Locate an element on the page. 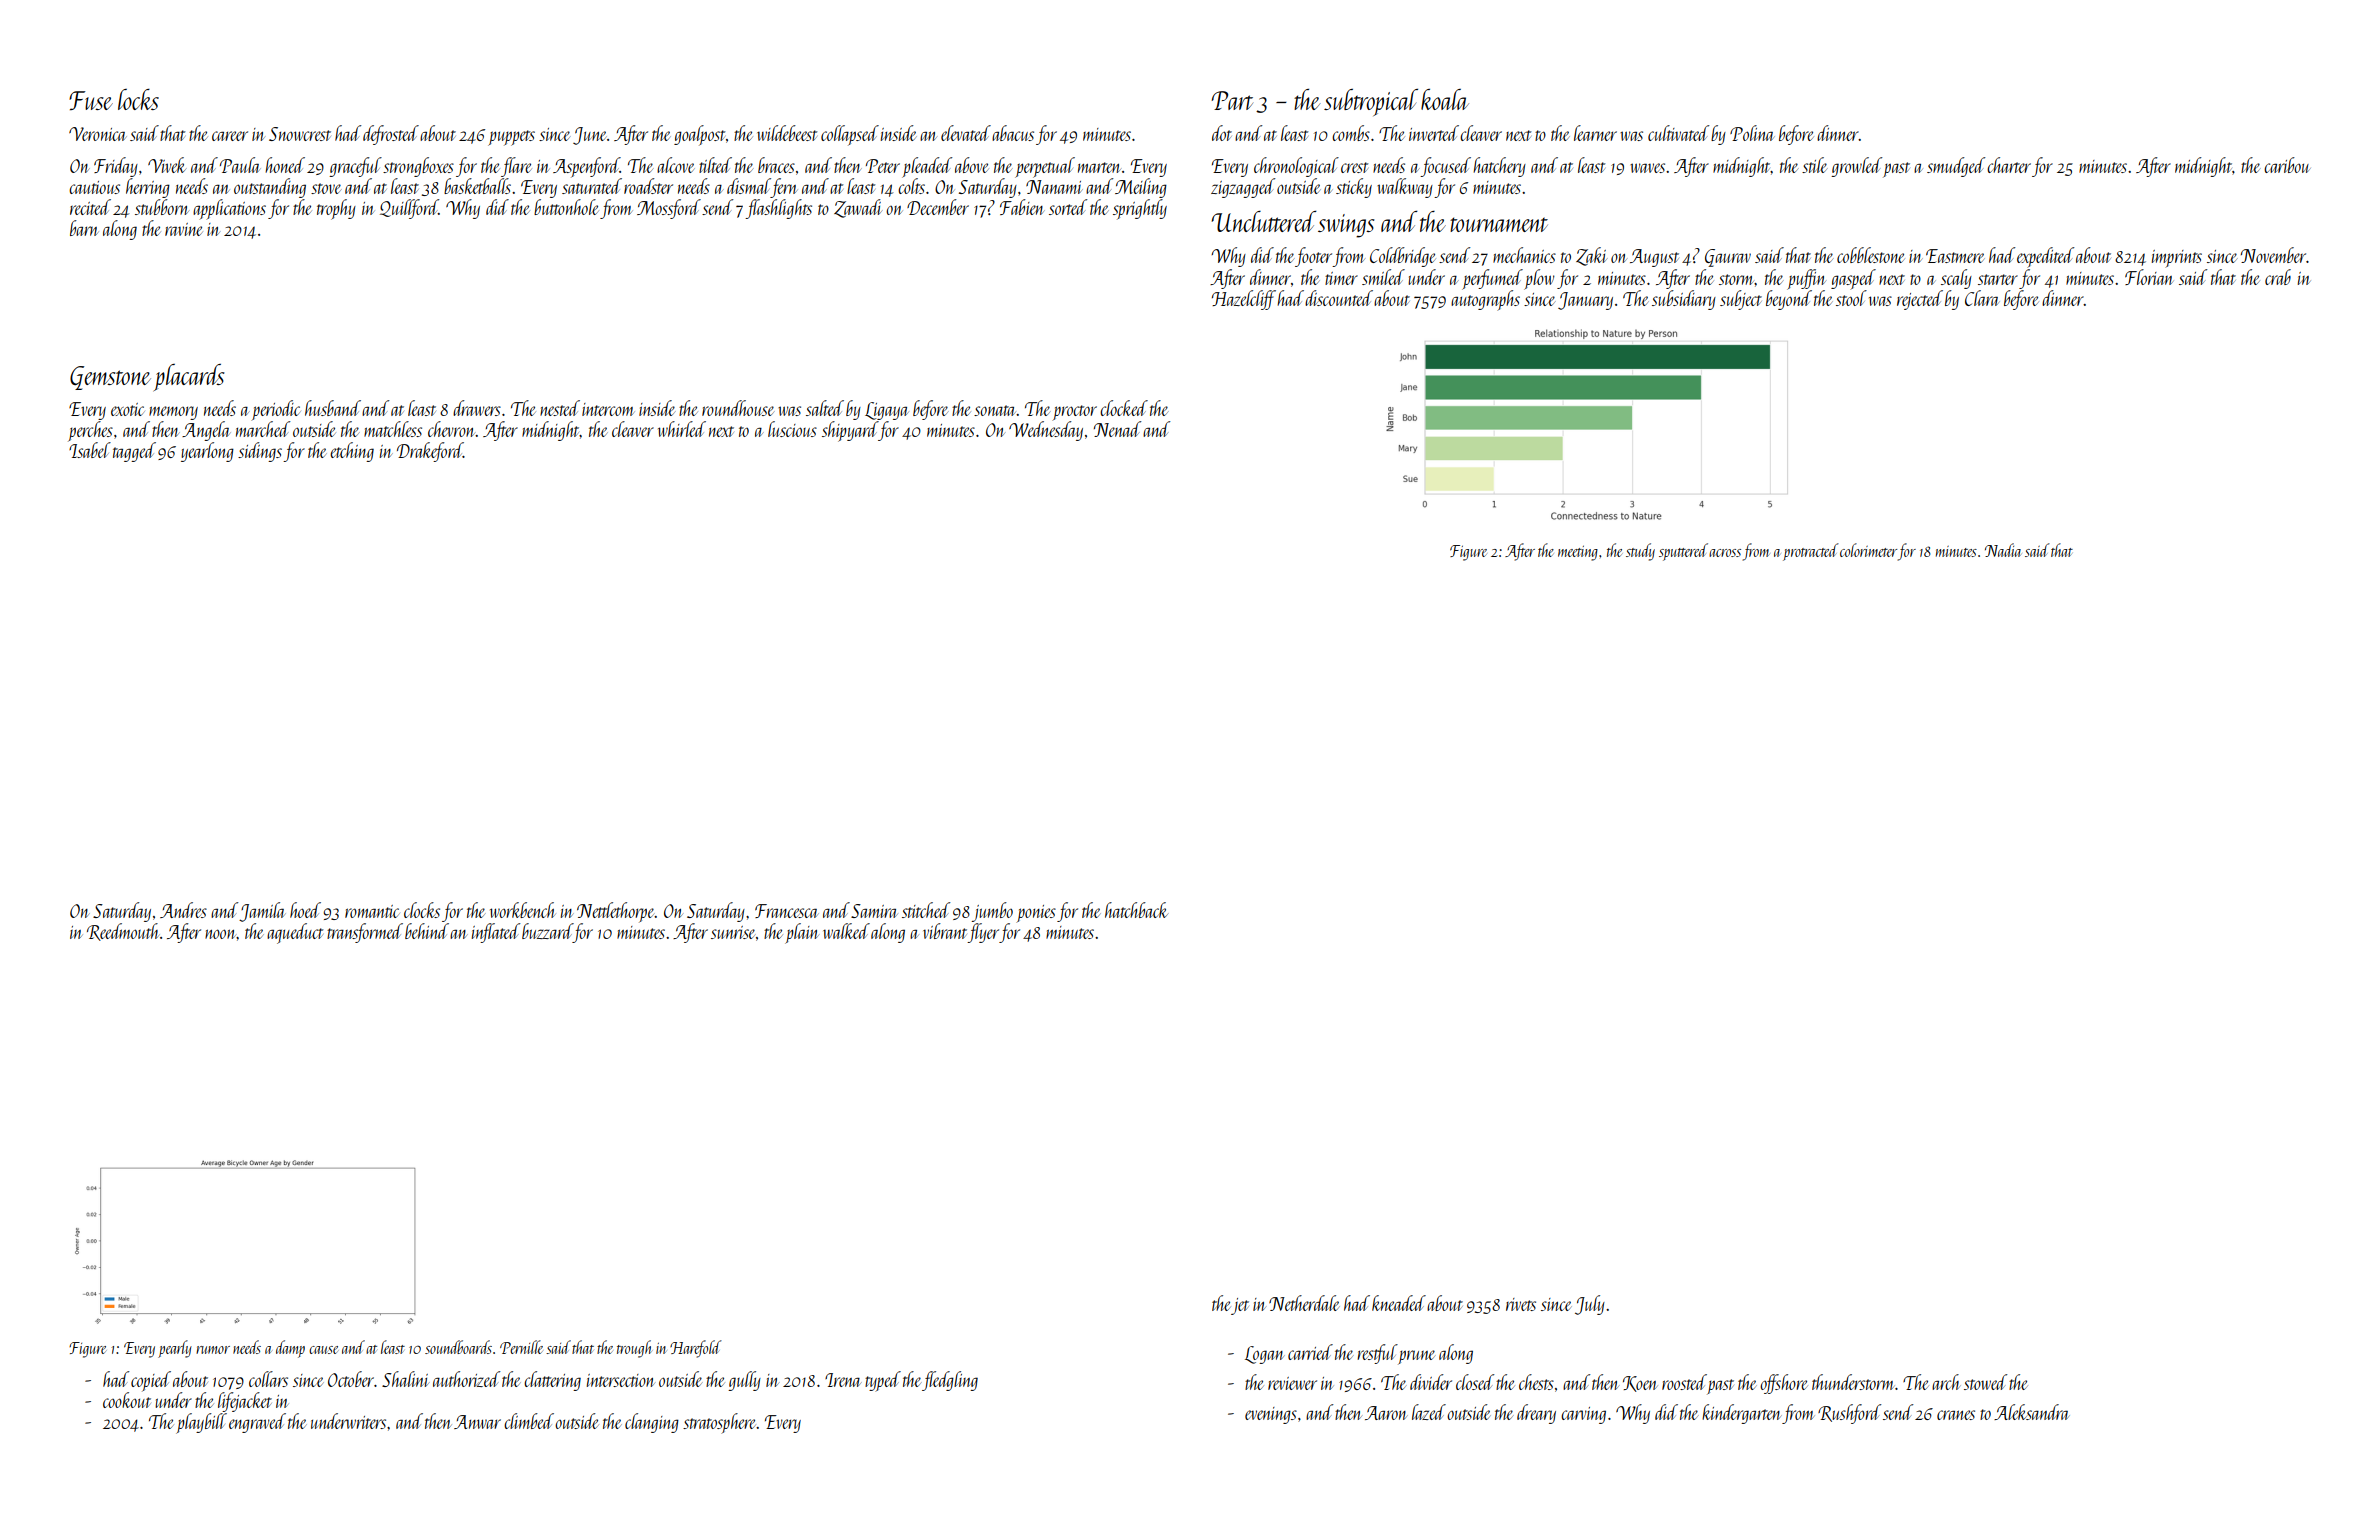 The height and width of the document is (1540, 2380). protracted is located at coordinates (1811, 552).
